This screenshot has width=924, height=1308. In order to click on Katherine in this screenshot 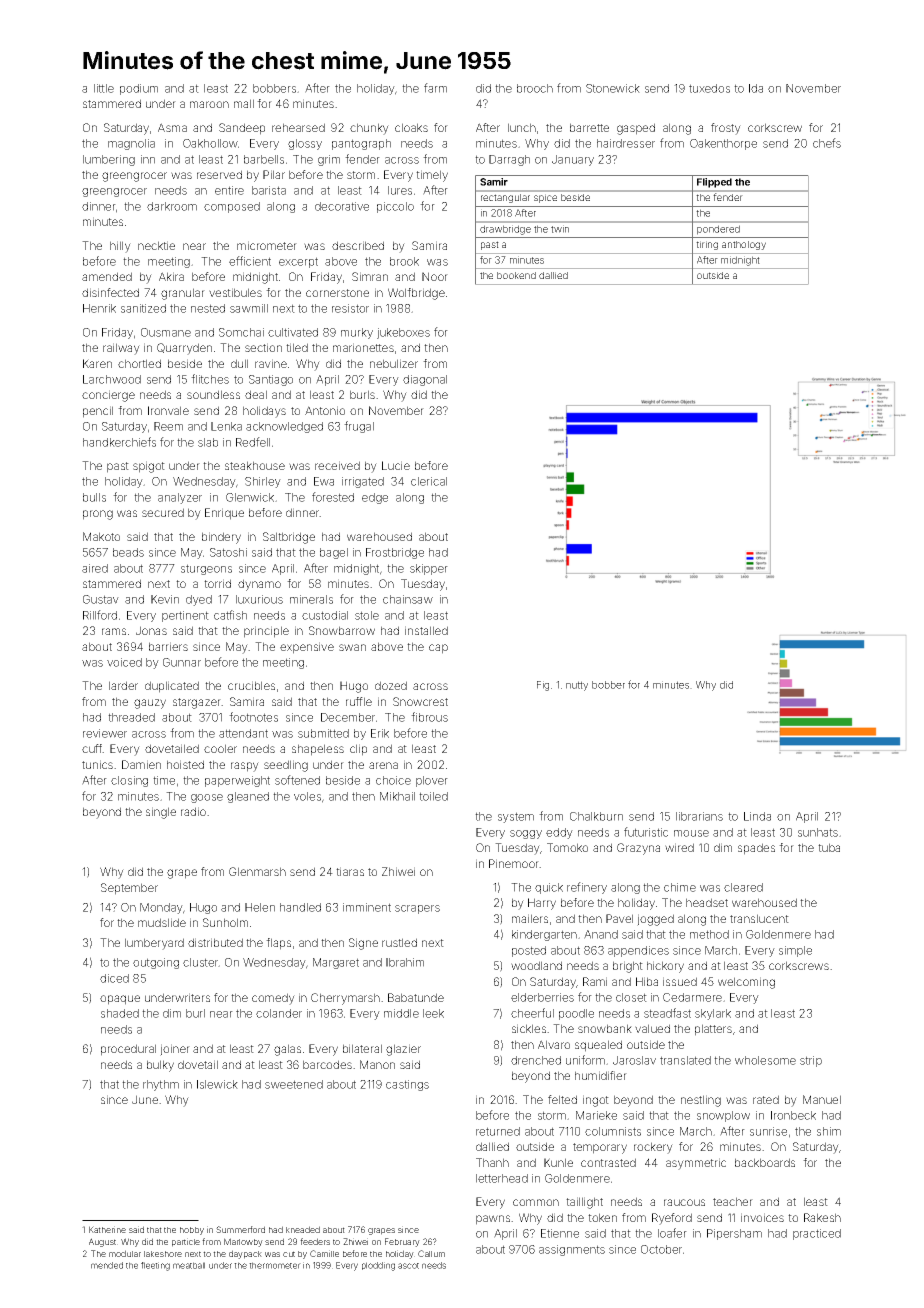, I will do `click(107, 1229)`.
